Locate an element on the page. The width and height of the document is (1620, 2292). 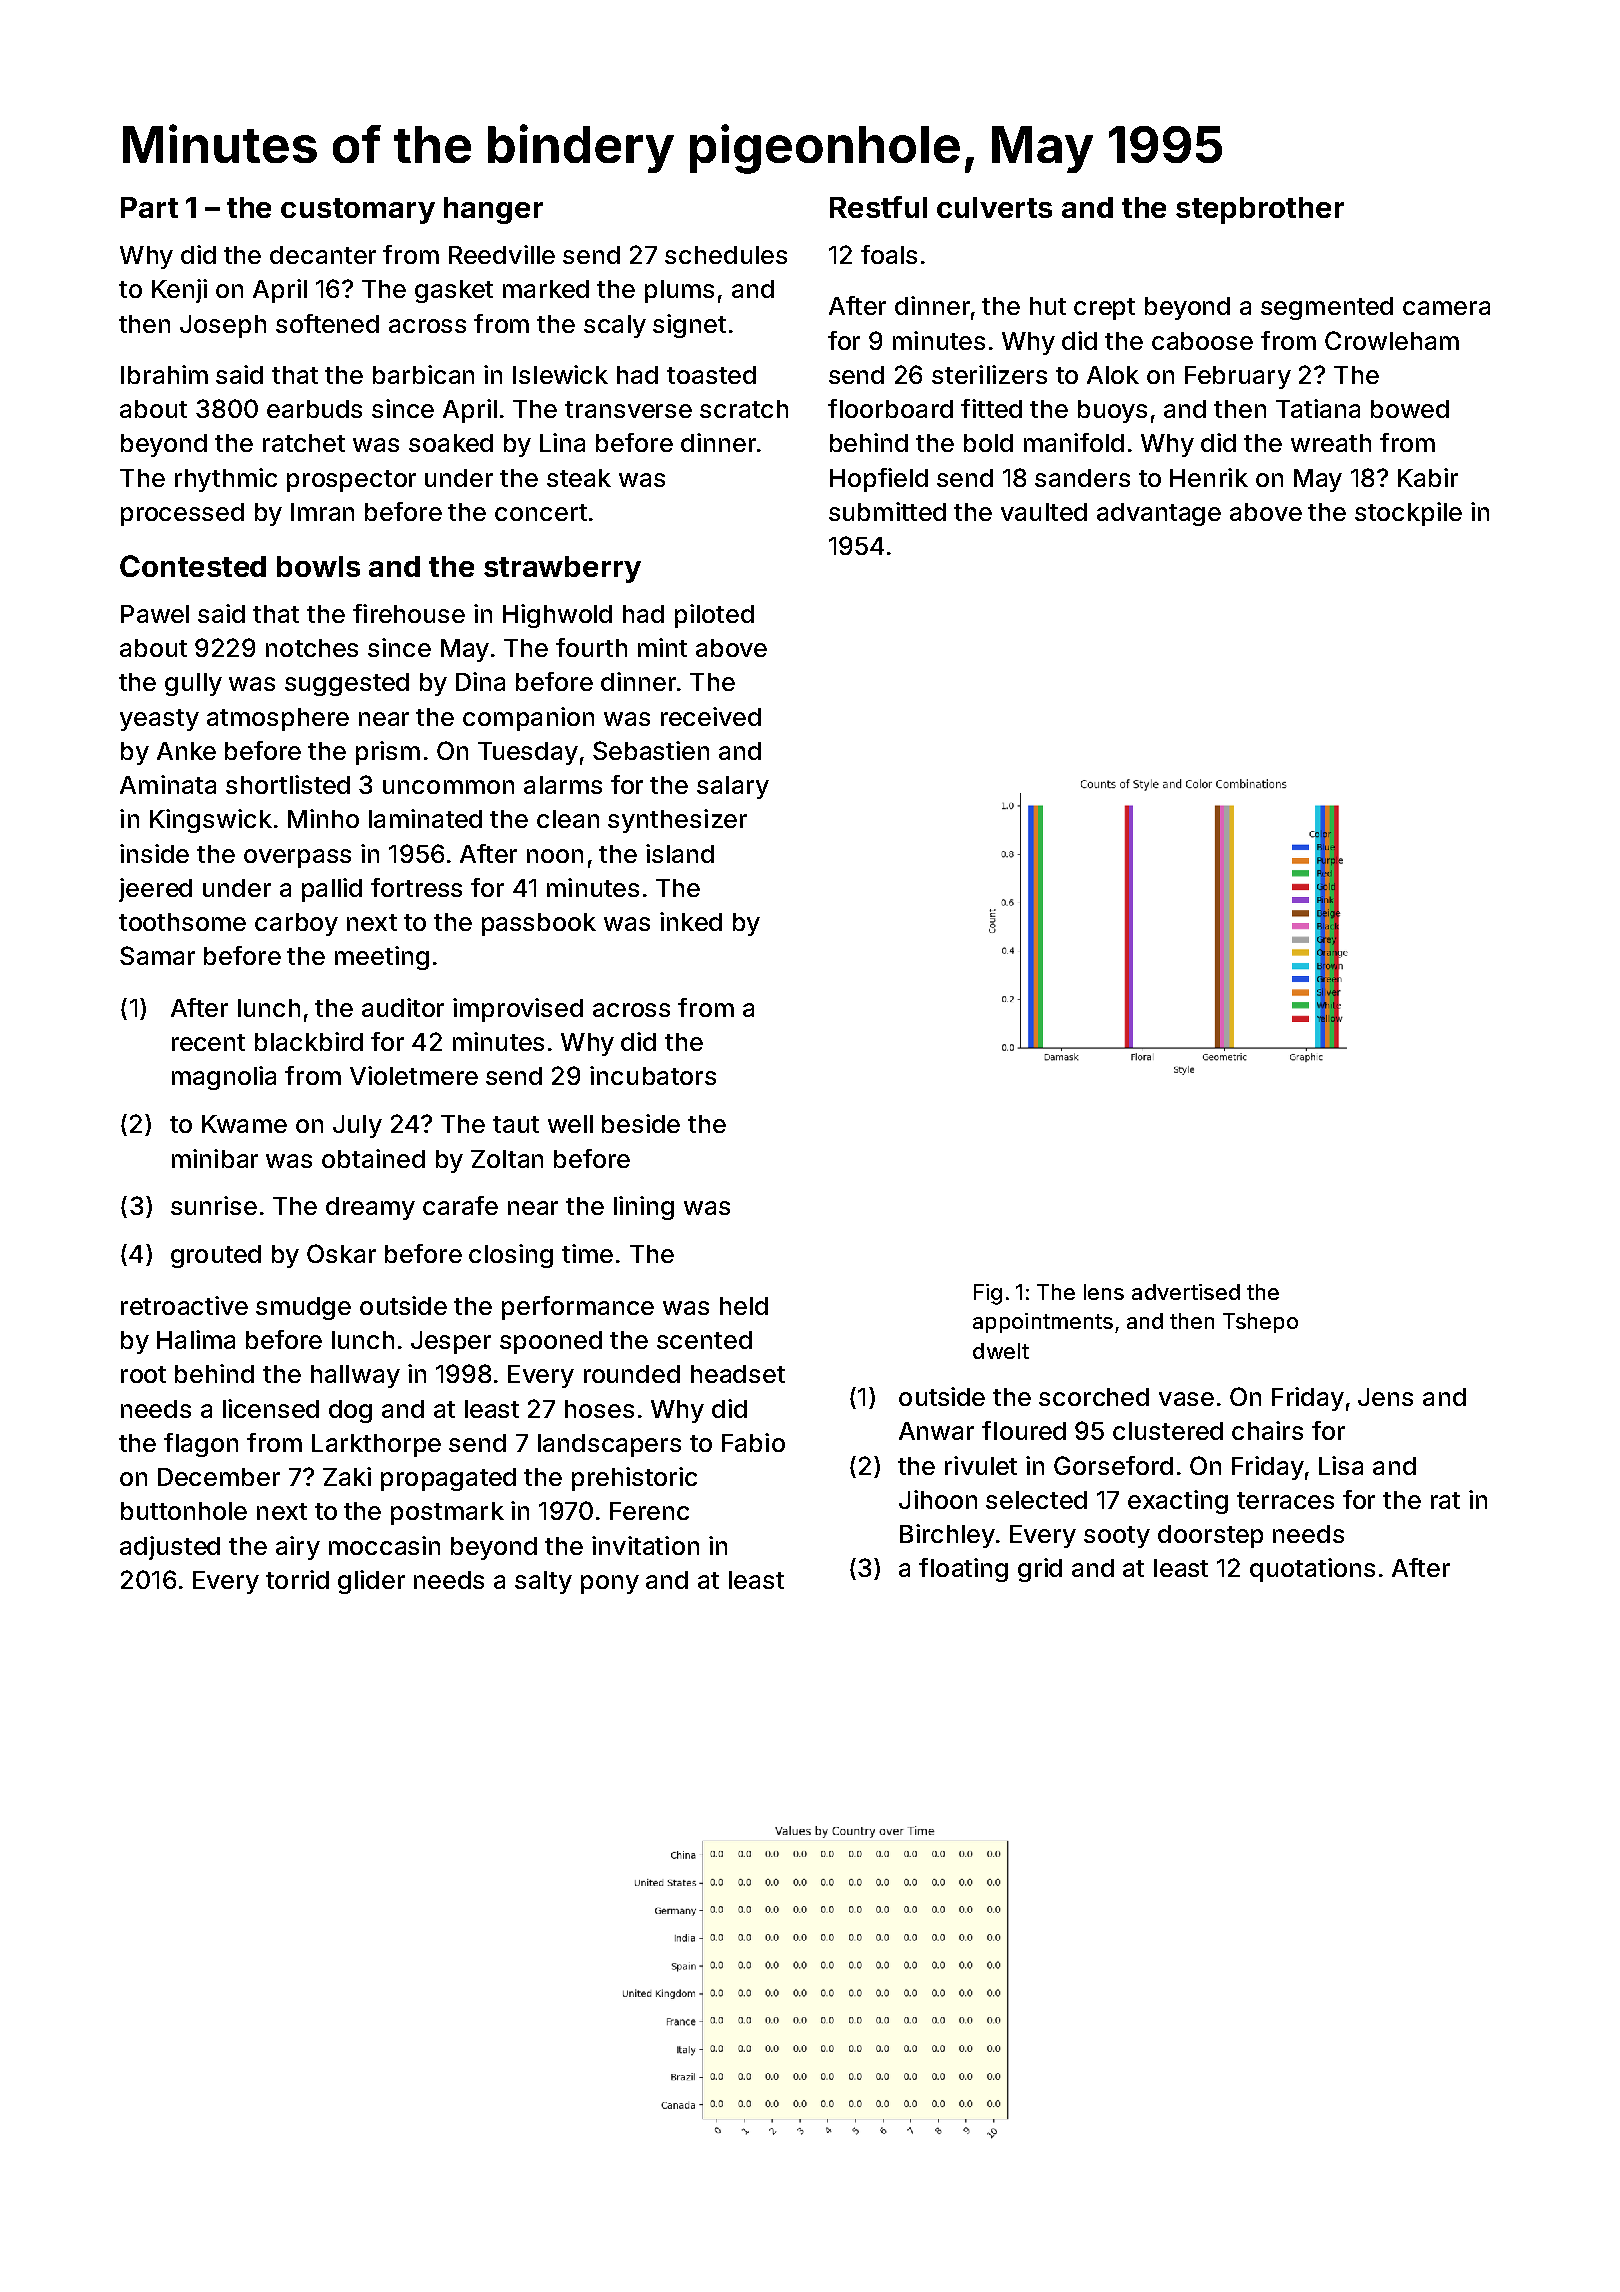
smudge is located at coordinates (303, 1308).
